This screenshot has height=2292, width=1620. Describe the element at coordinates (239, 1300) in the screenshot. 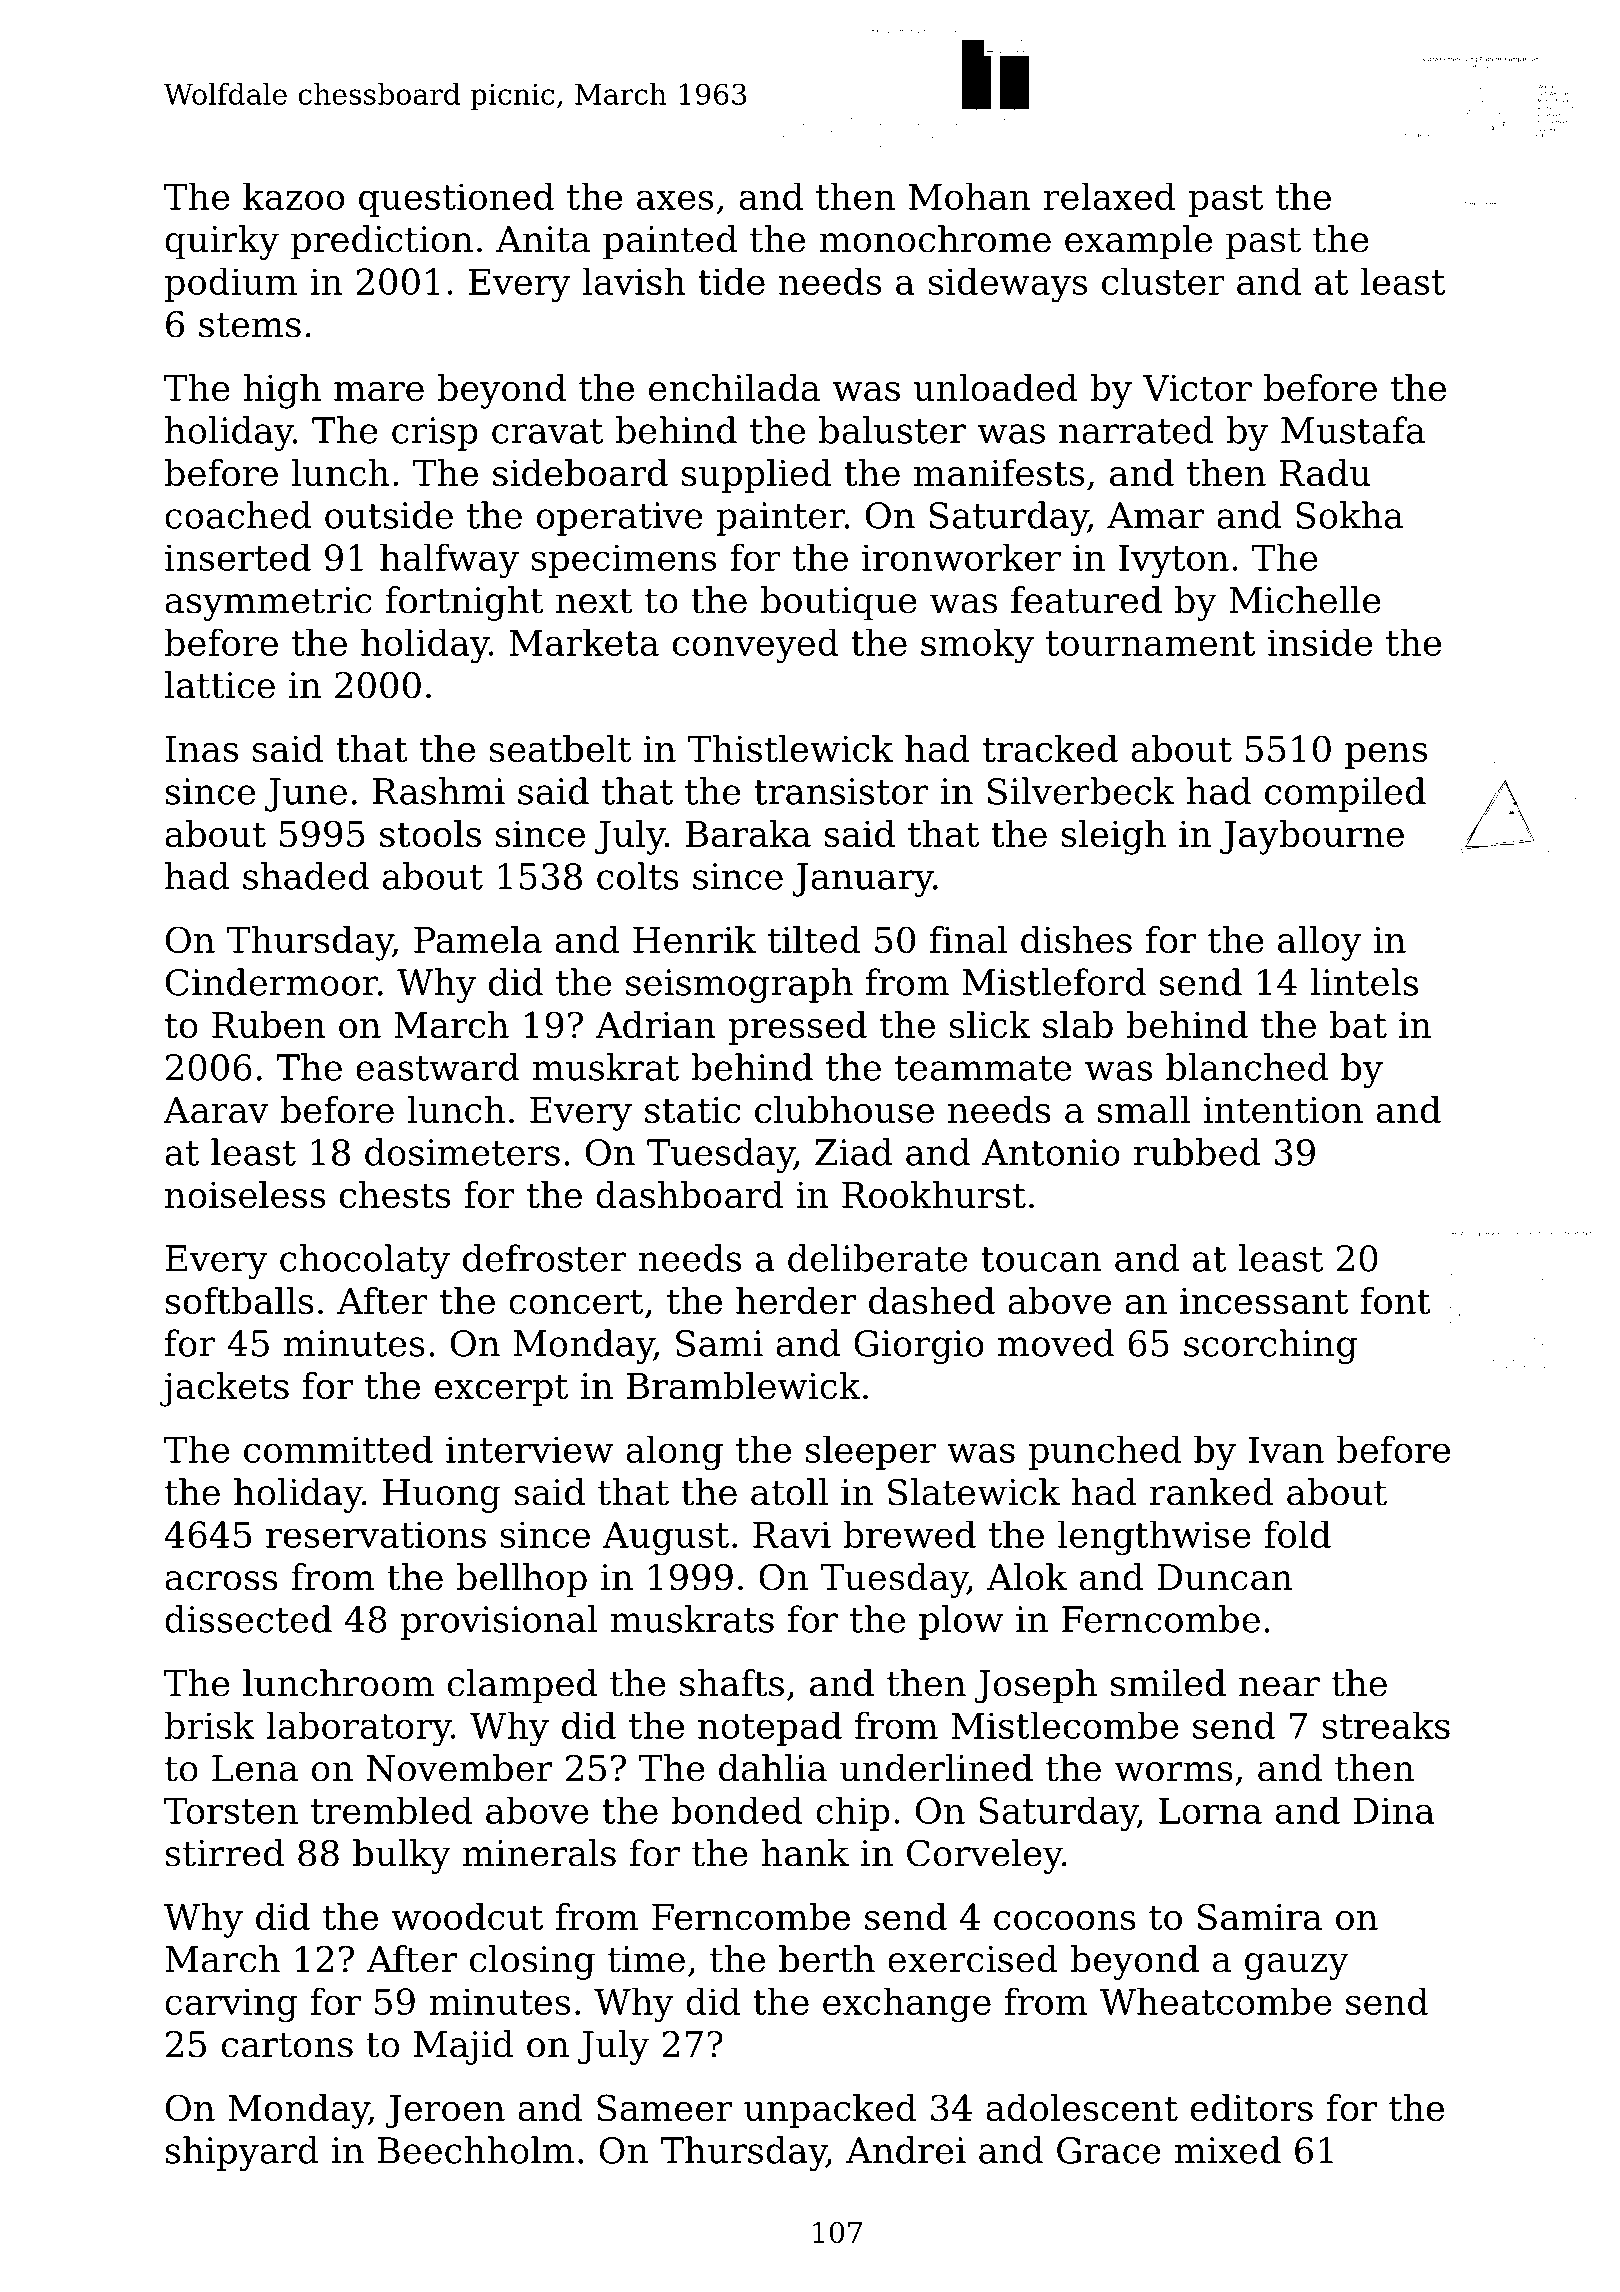

I see `softballs` at that location.
